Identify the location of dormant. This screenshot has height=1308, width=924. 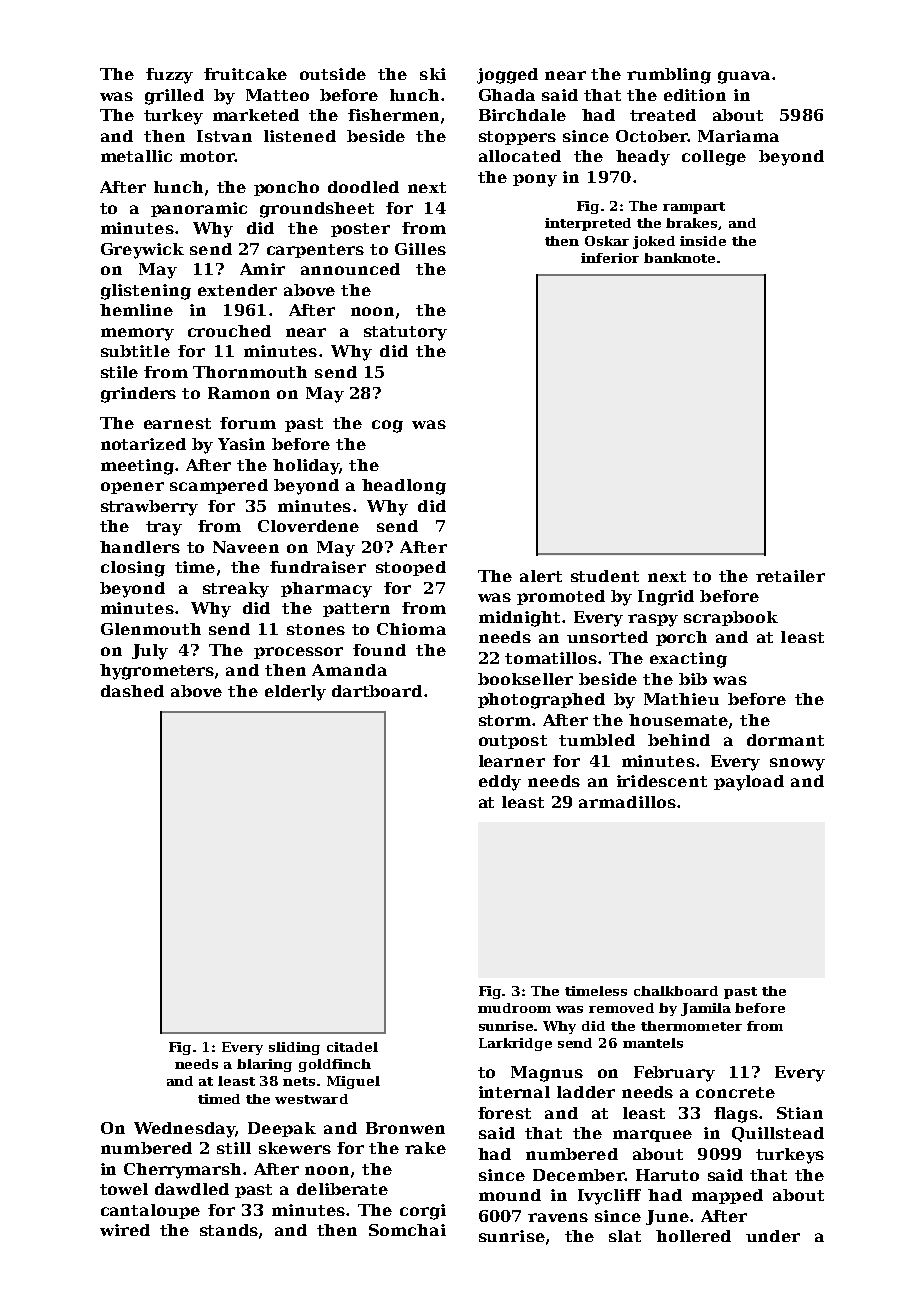
(785, 740).
